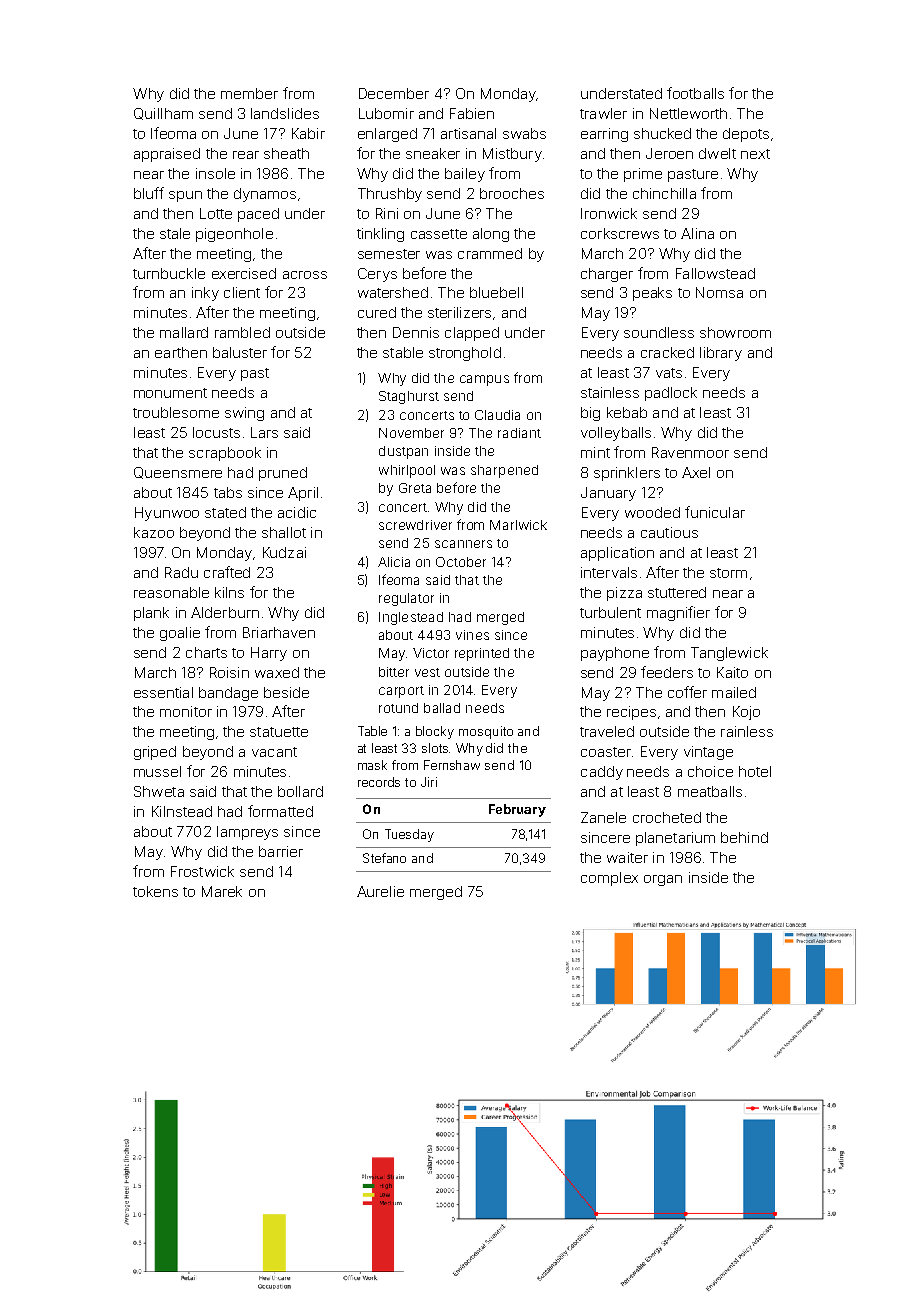 The width and height of the screenshot is (908, 1316). I want to click on Tanglewick, so click(729, 654).
